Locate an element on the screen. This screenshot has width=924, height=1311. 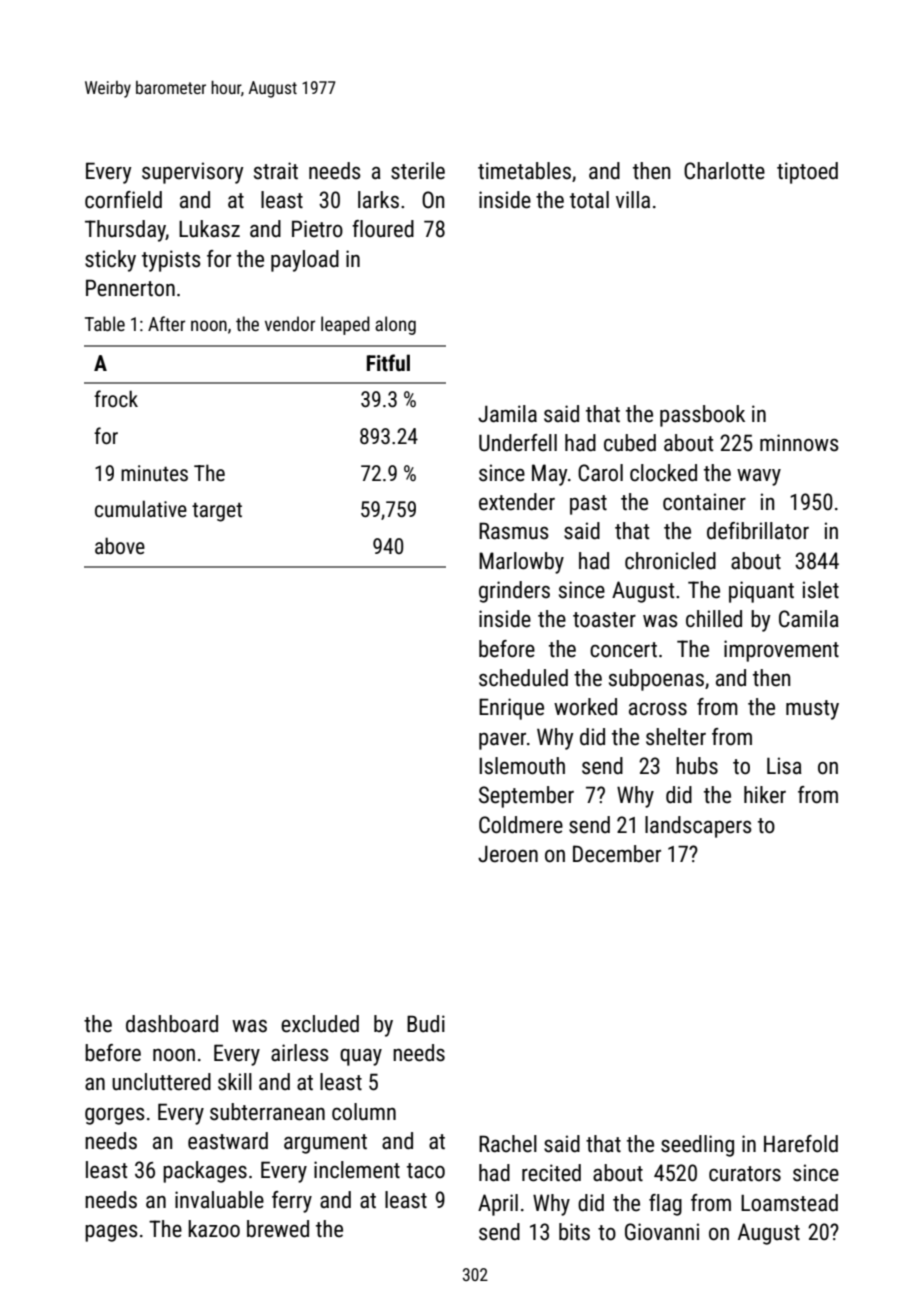
invaluable is located at coordinates (219, 1200).
